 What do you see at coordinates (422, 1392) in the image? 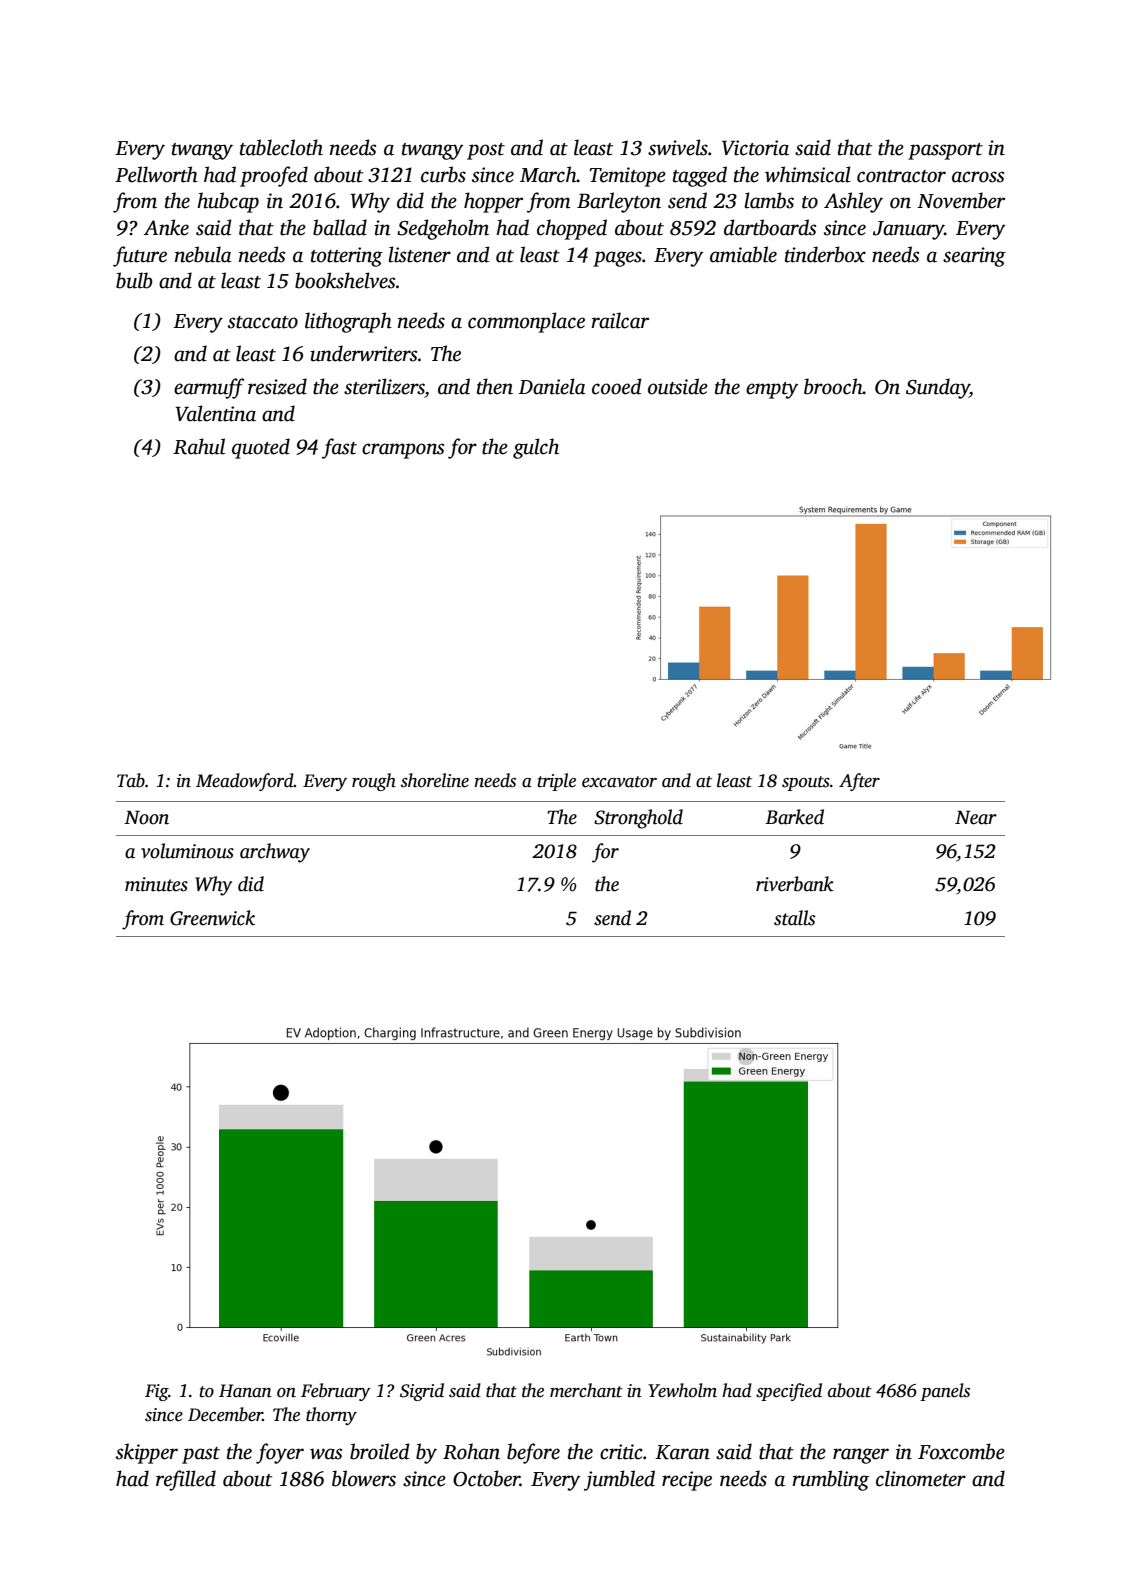
I see `Sigrid` at bounding box center [422, 1392].
